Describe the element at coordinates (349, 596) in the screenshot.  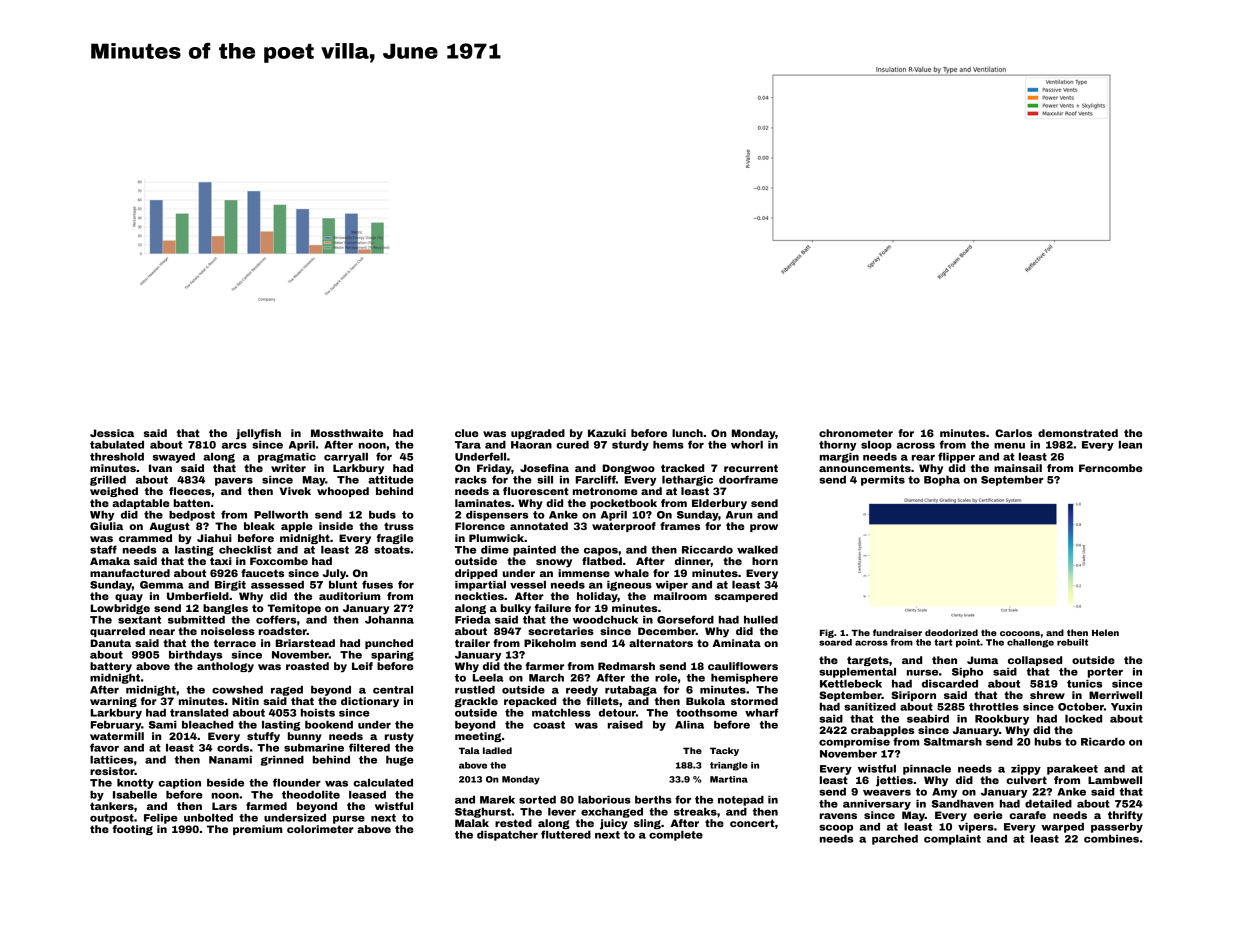
I see `auditorium` at that location.
